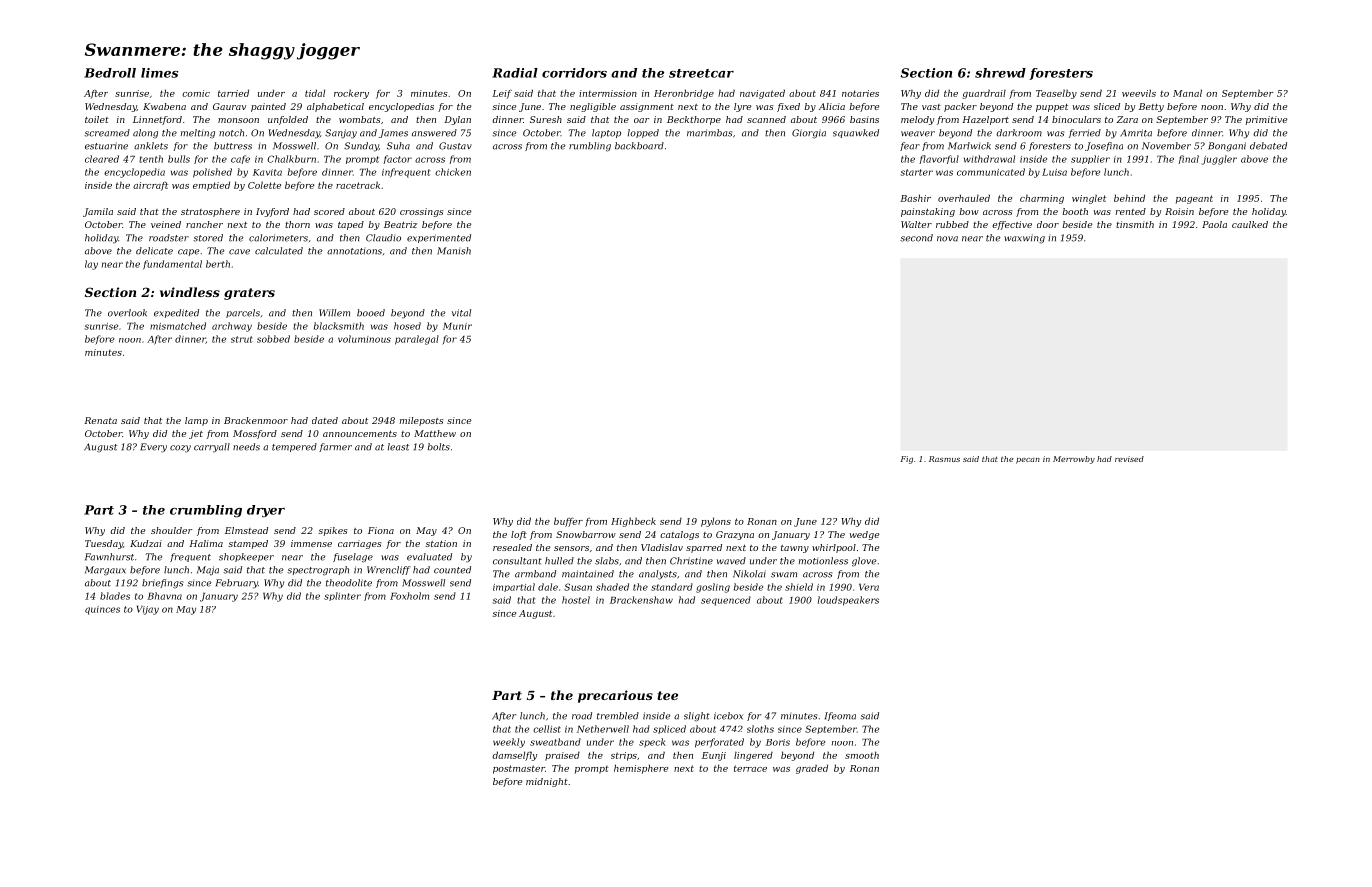 Image resolution: width=1372 pixels, height=887 pixels. I want to click on station, so click(441, 543).
